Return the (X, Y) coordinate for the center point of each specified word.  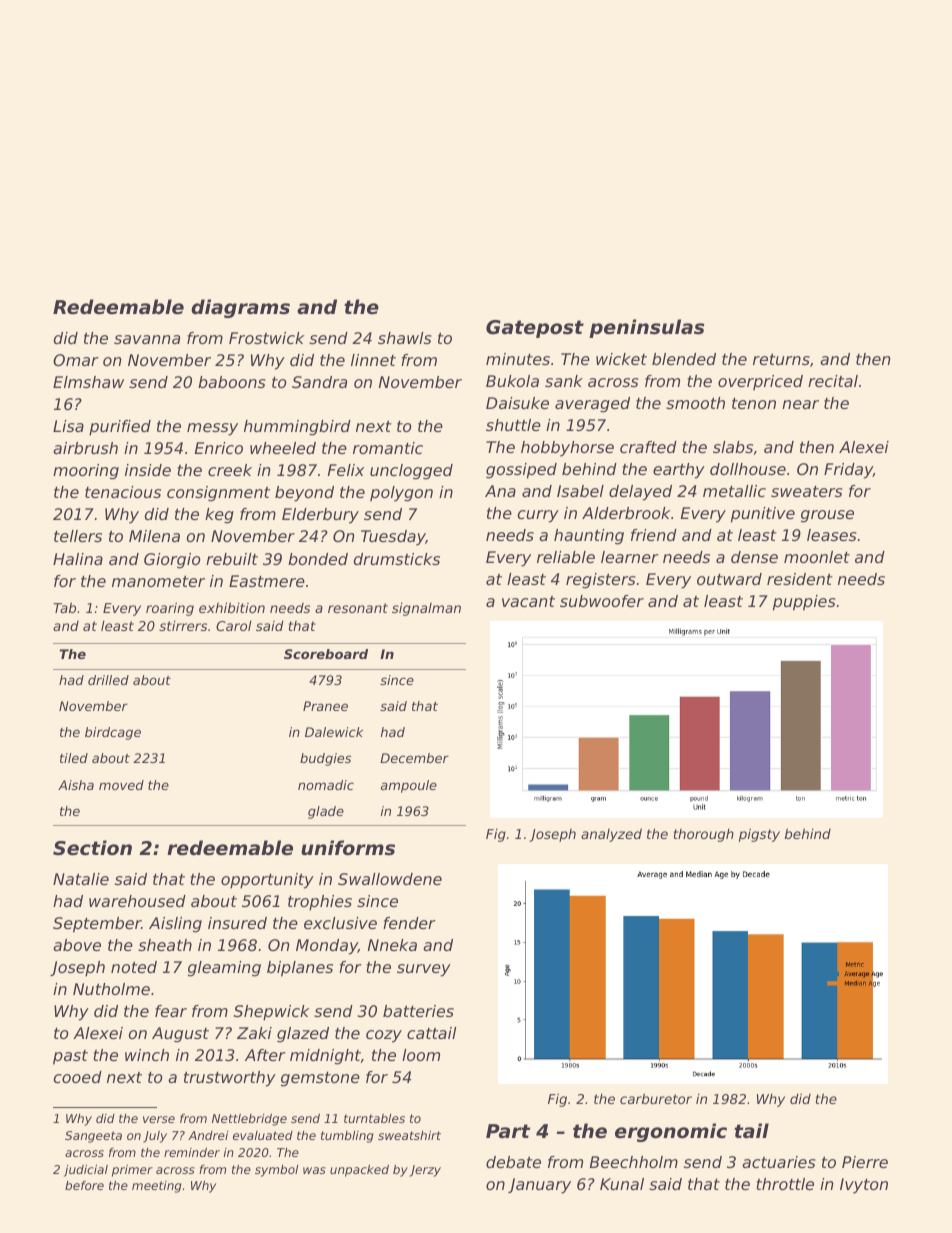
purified (120, 428)
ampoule (409, 786)
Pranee (325, 706)
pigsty (759, 835)
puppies (804, 603)
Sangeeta (93, 1137)
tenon (754, 403)
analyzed (611, 835)
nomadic (326, 785)
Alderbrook (626, 513)
